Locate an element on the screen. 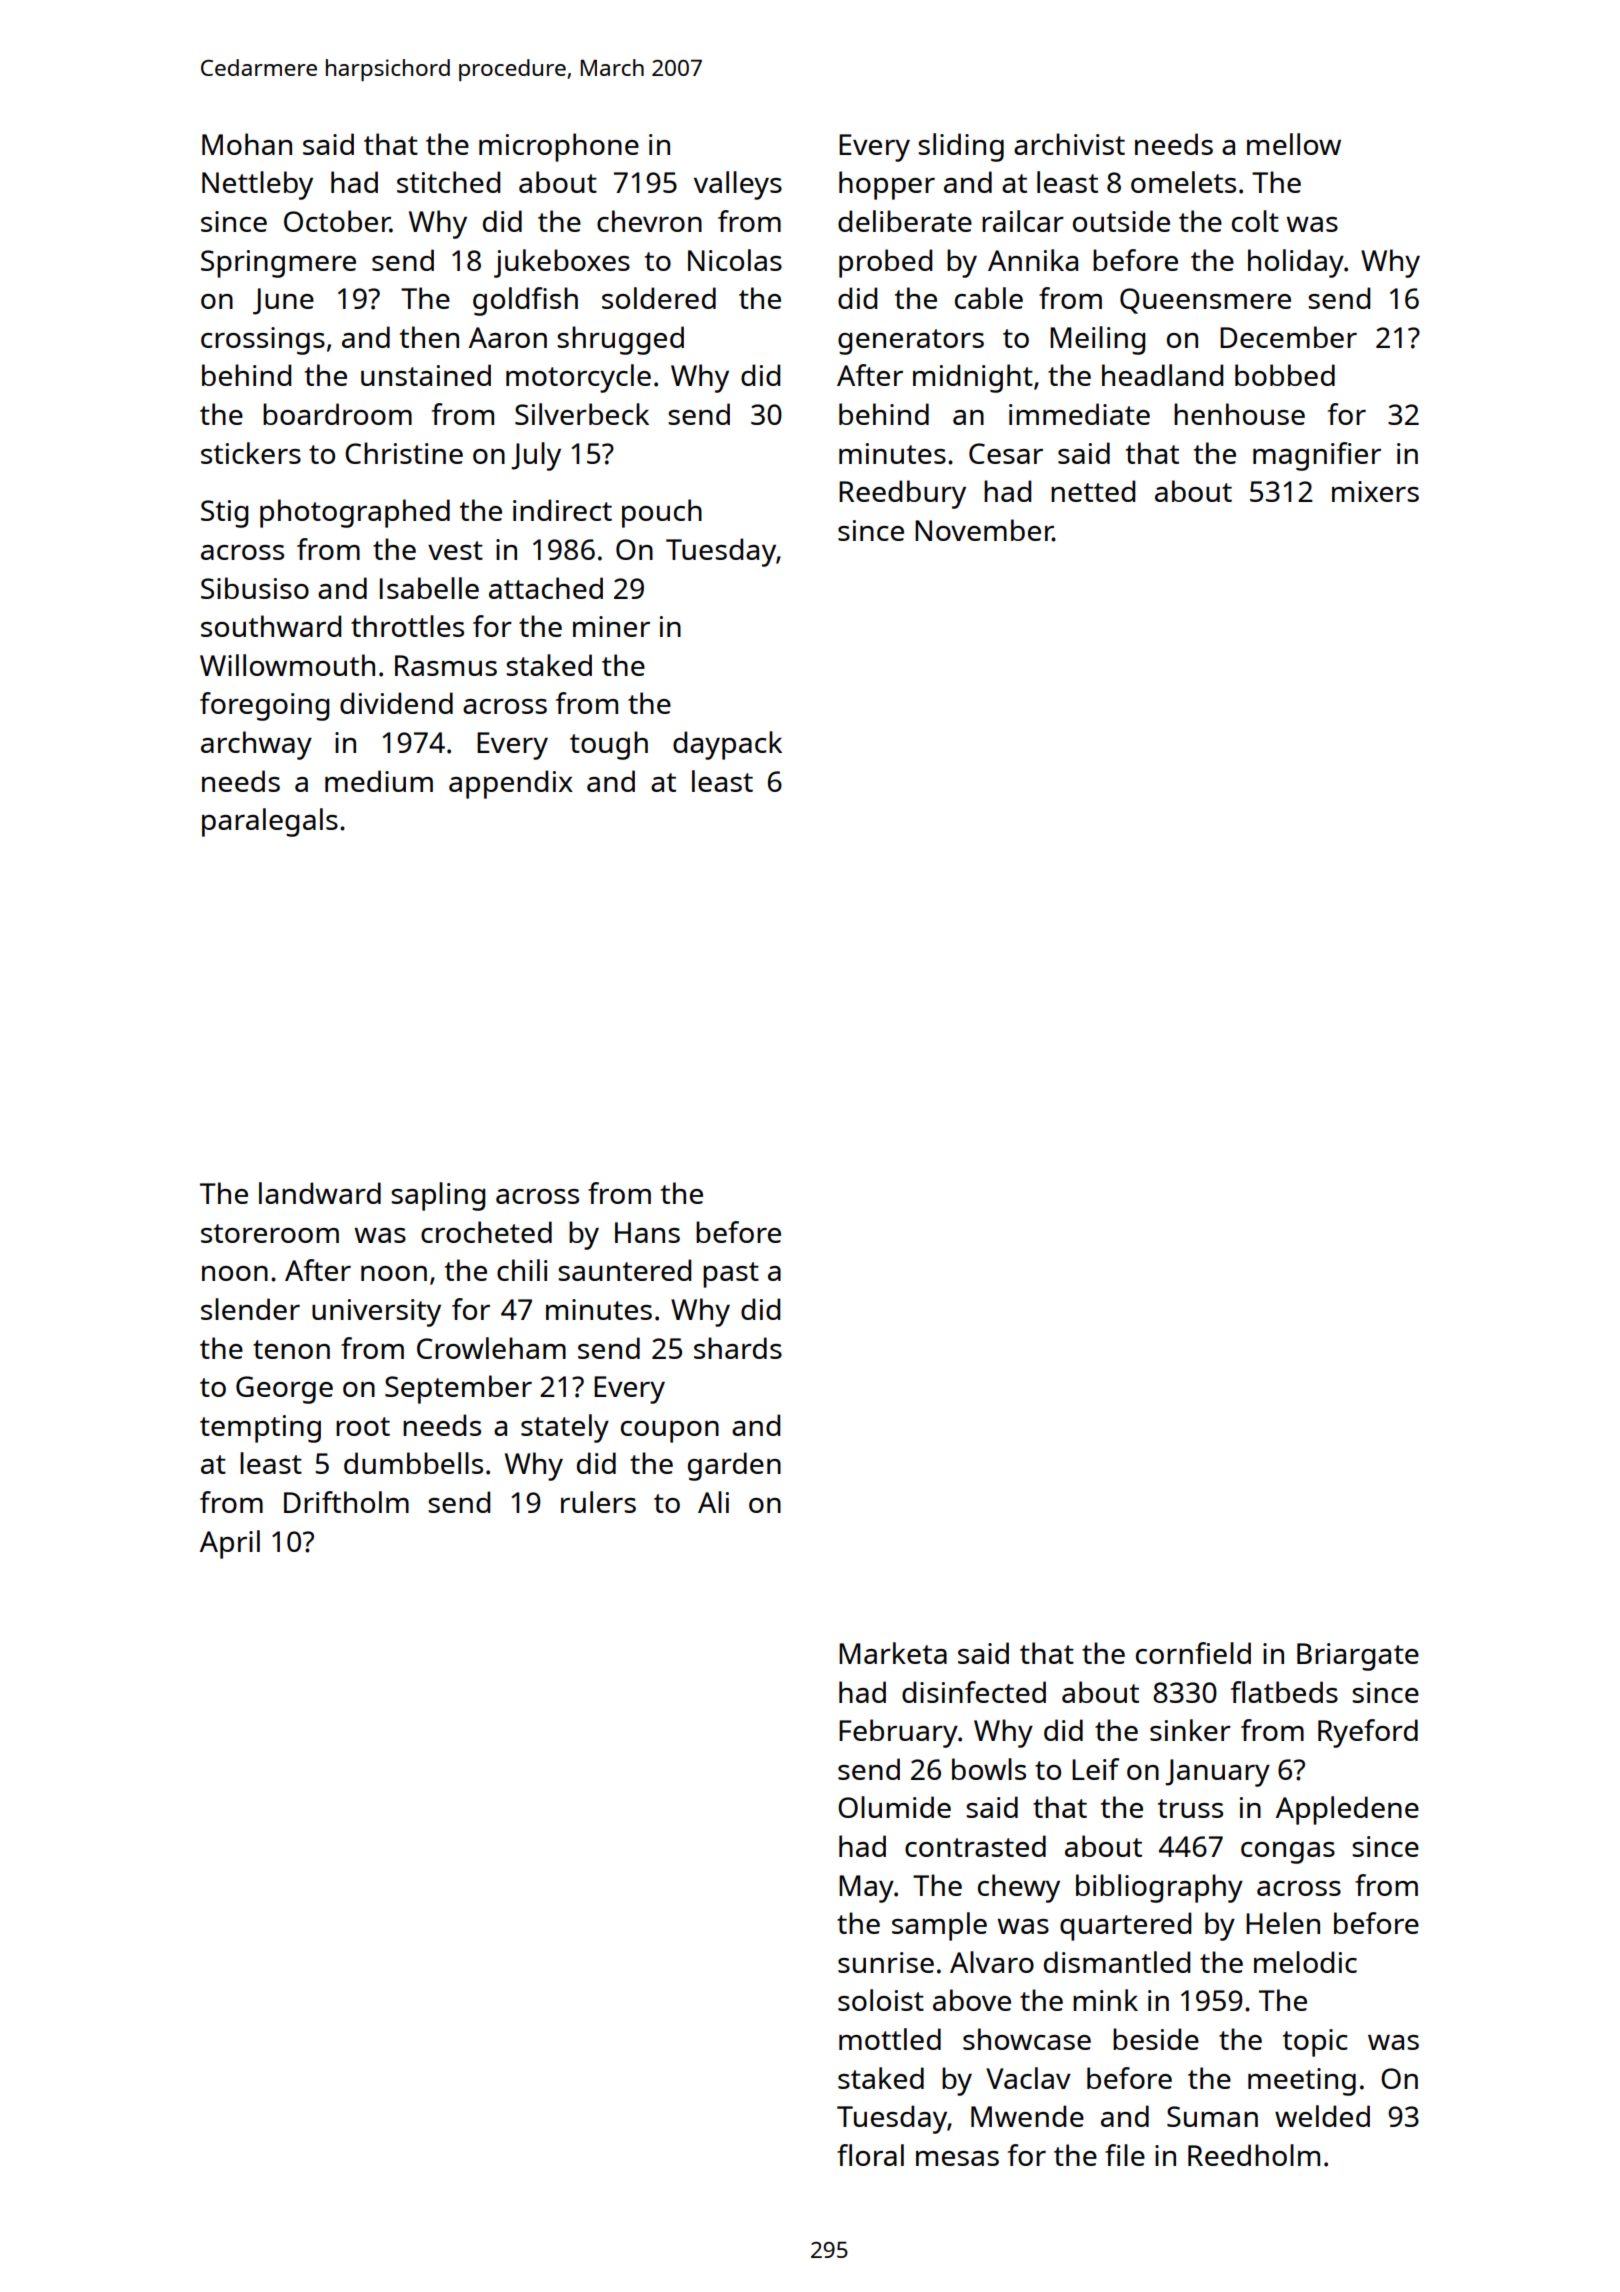 Image resolution: width=1620 pixels, height=2292 pixels. valleys is located at coordinates (738, 185).
